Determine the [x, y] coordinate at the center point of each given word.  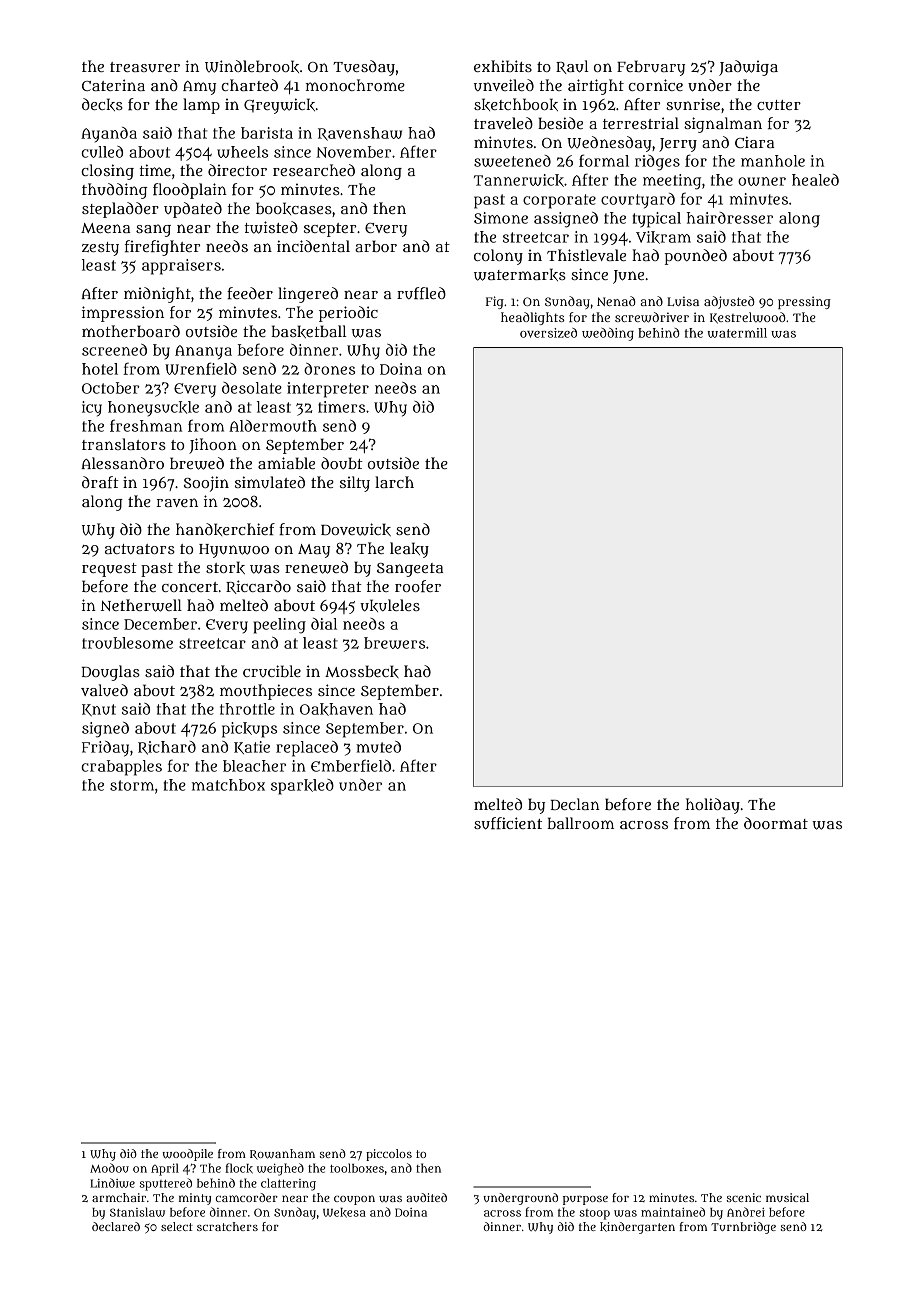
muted [378, 747]
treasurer [145, 67]
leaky [409, 550]
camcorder [247, 1197]
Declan [575, 804]
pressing [804, 302]
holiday [713, 806]
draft [100, 482]
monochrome [355, 85]
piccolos [389, 1155]
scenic [744, 1197]
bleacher [254, 766]
